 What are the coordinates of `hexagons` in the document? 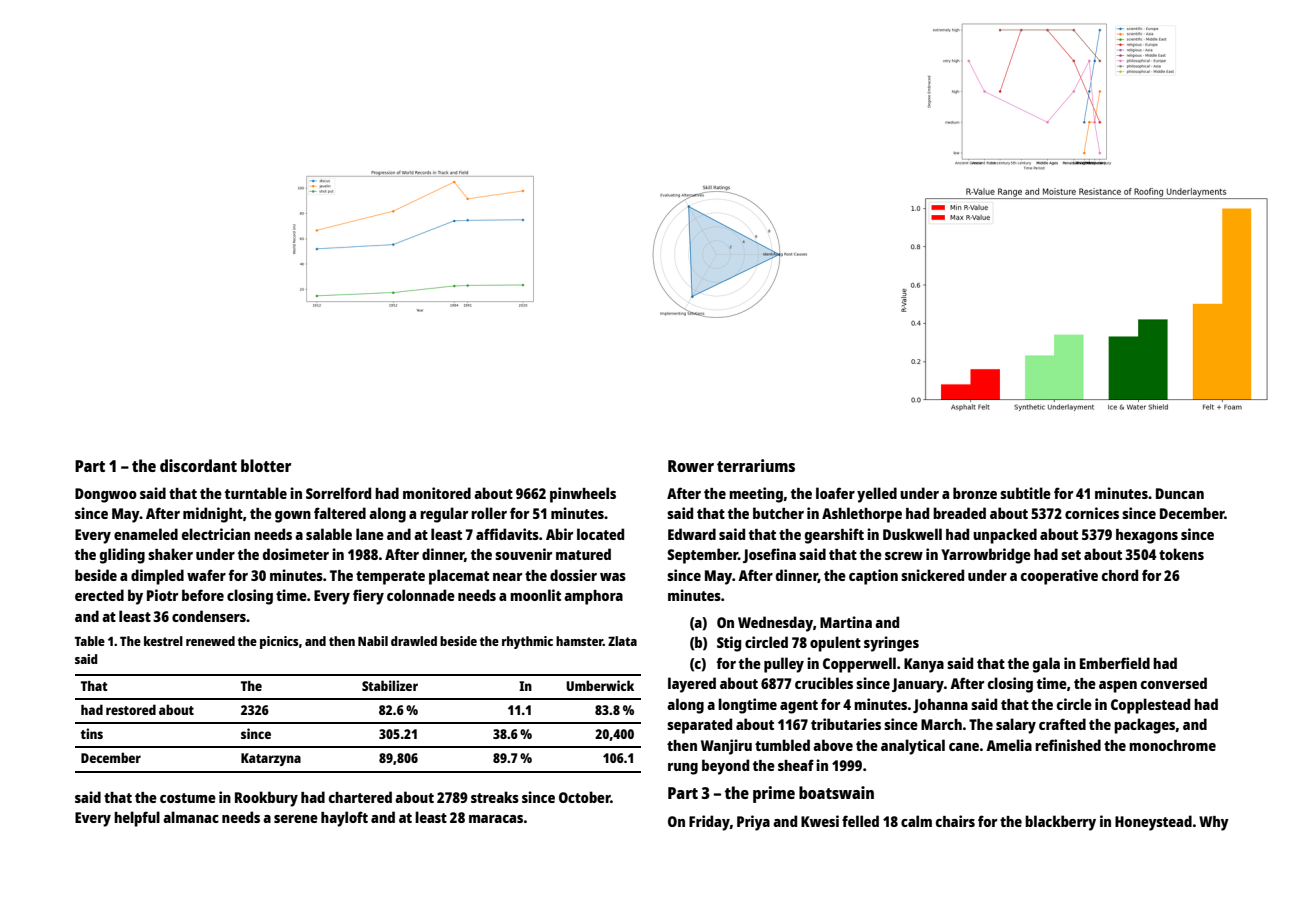 It's located at (1147, 536).
